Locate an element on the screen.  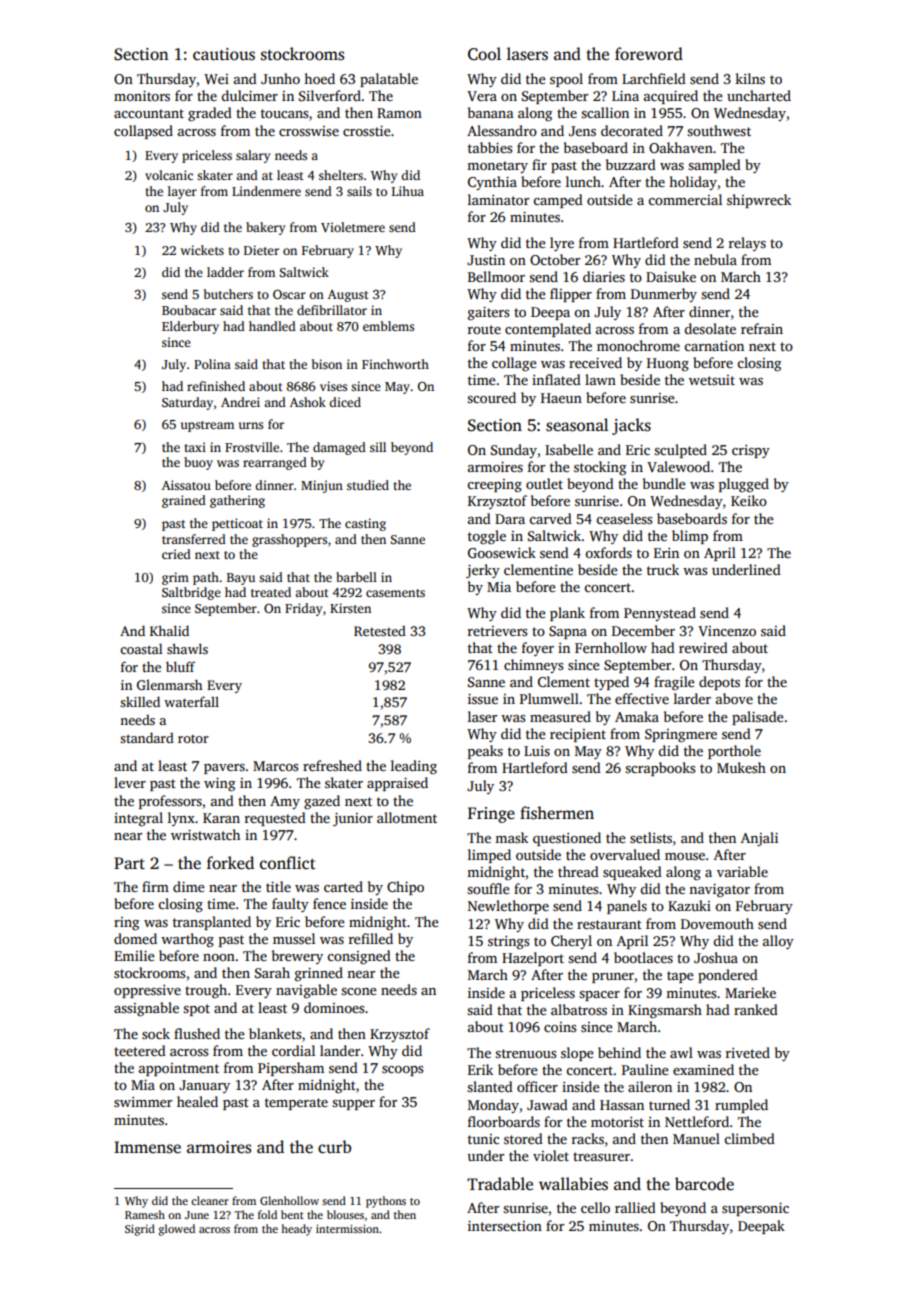
Marcos is located at coordinates (275, 766).
